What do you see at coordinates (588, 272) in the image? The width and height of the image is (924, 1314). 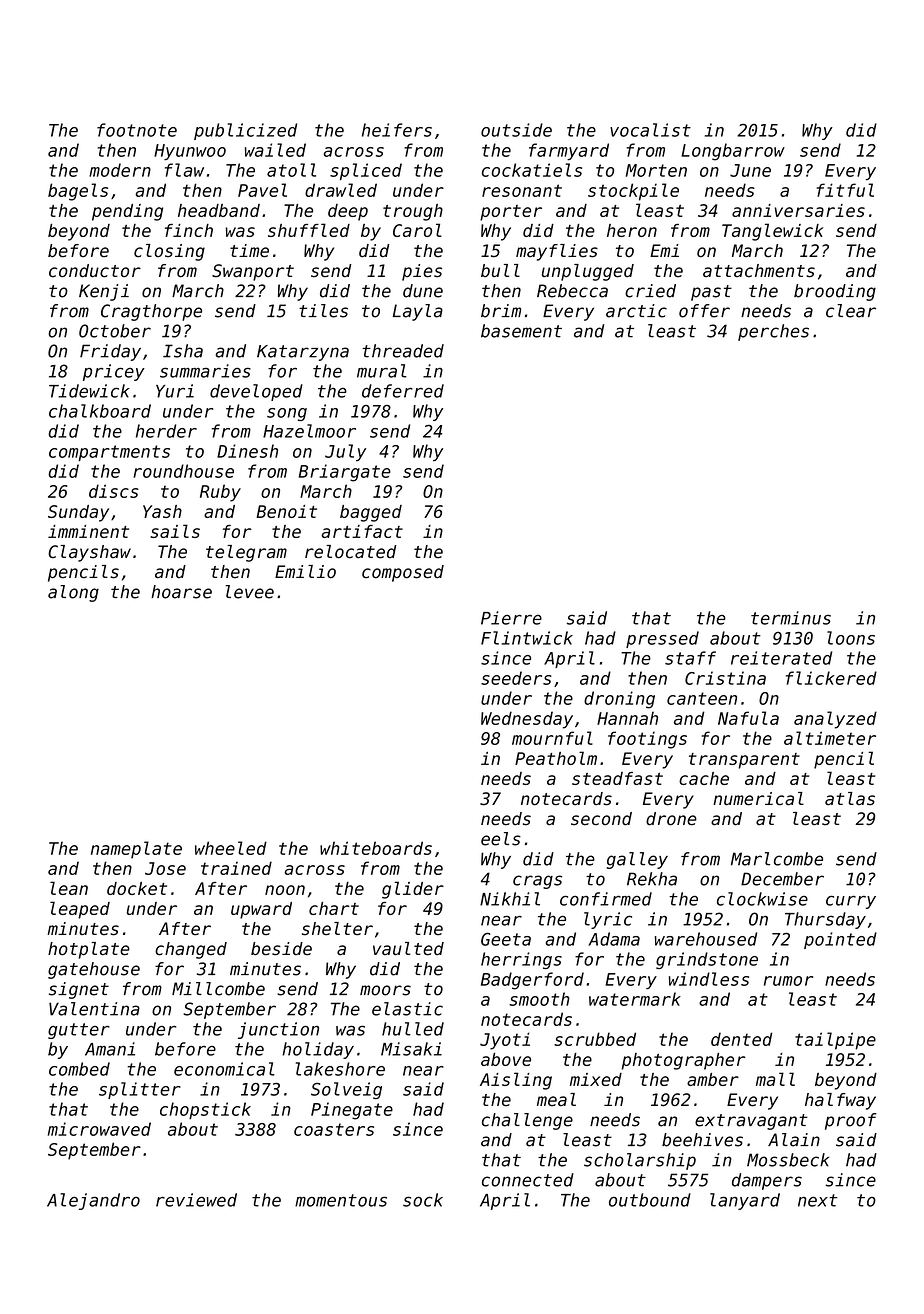 I see `unplugged` at bounding box center [588, 272].
